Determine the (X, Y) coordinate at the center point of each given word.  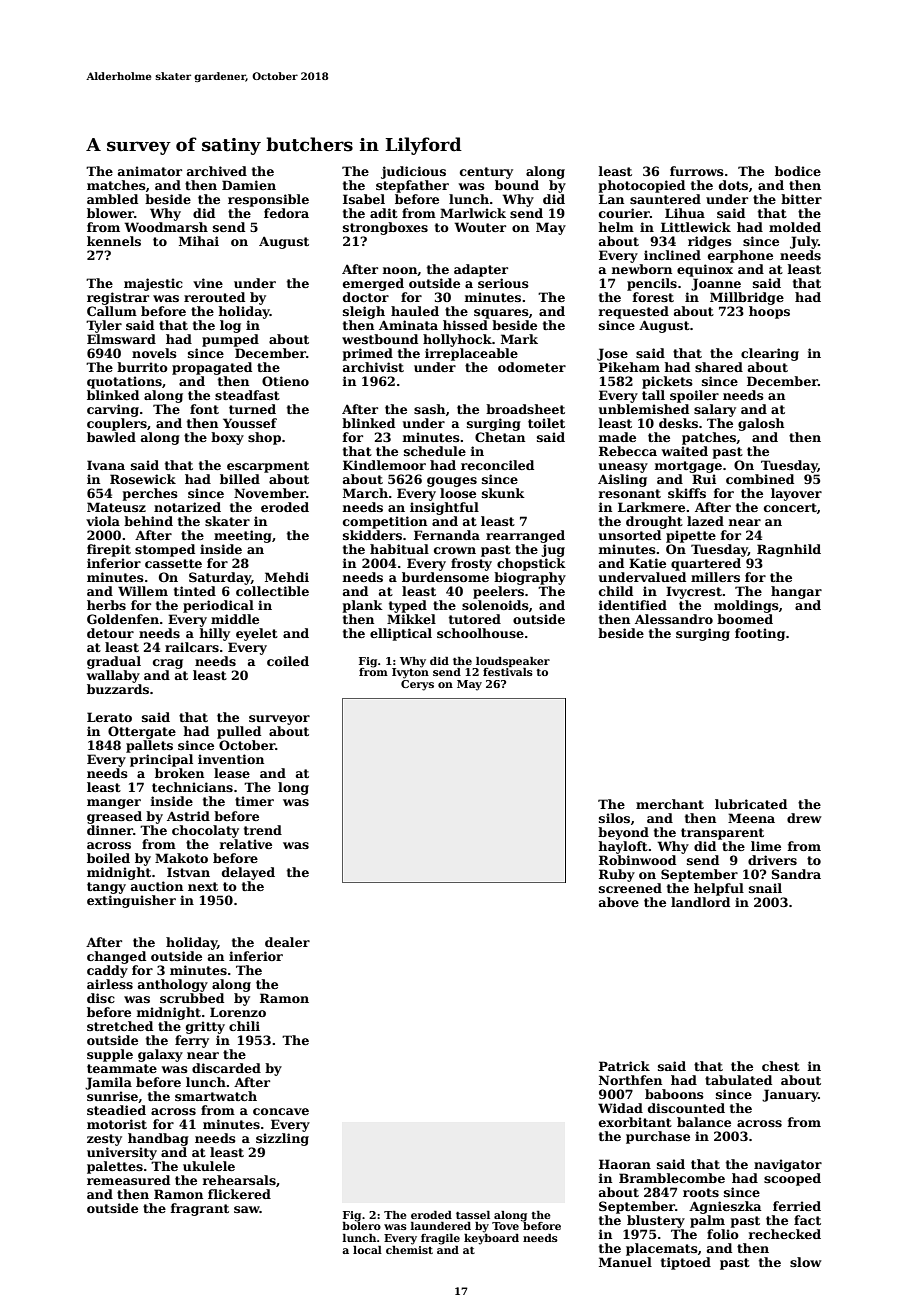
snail (765, 888)
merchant (670, 804)
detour (110, 633)
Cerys (417, 685)
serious (503, 283)
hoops (769, 312)
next (203, 886)
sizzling (282, 1139)
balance (704, 1122)
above (619, 902)
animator (150, 171)
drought (654, 522)
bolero (361, 1226)
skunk (503, 493)
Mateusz (116, 507)
